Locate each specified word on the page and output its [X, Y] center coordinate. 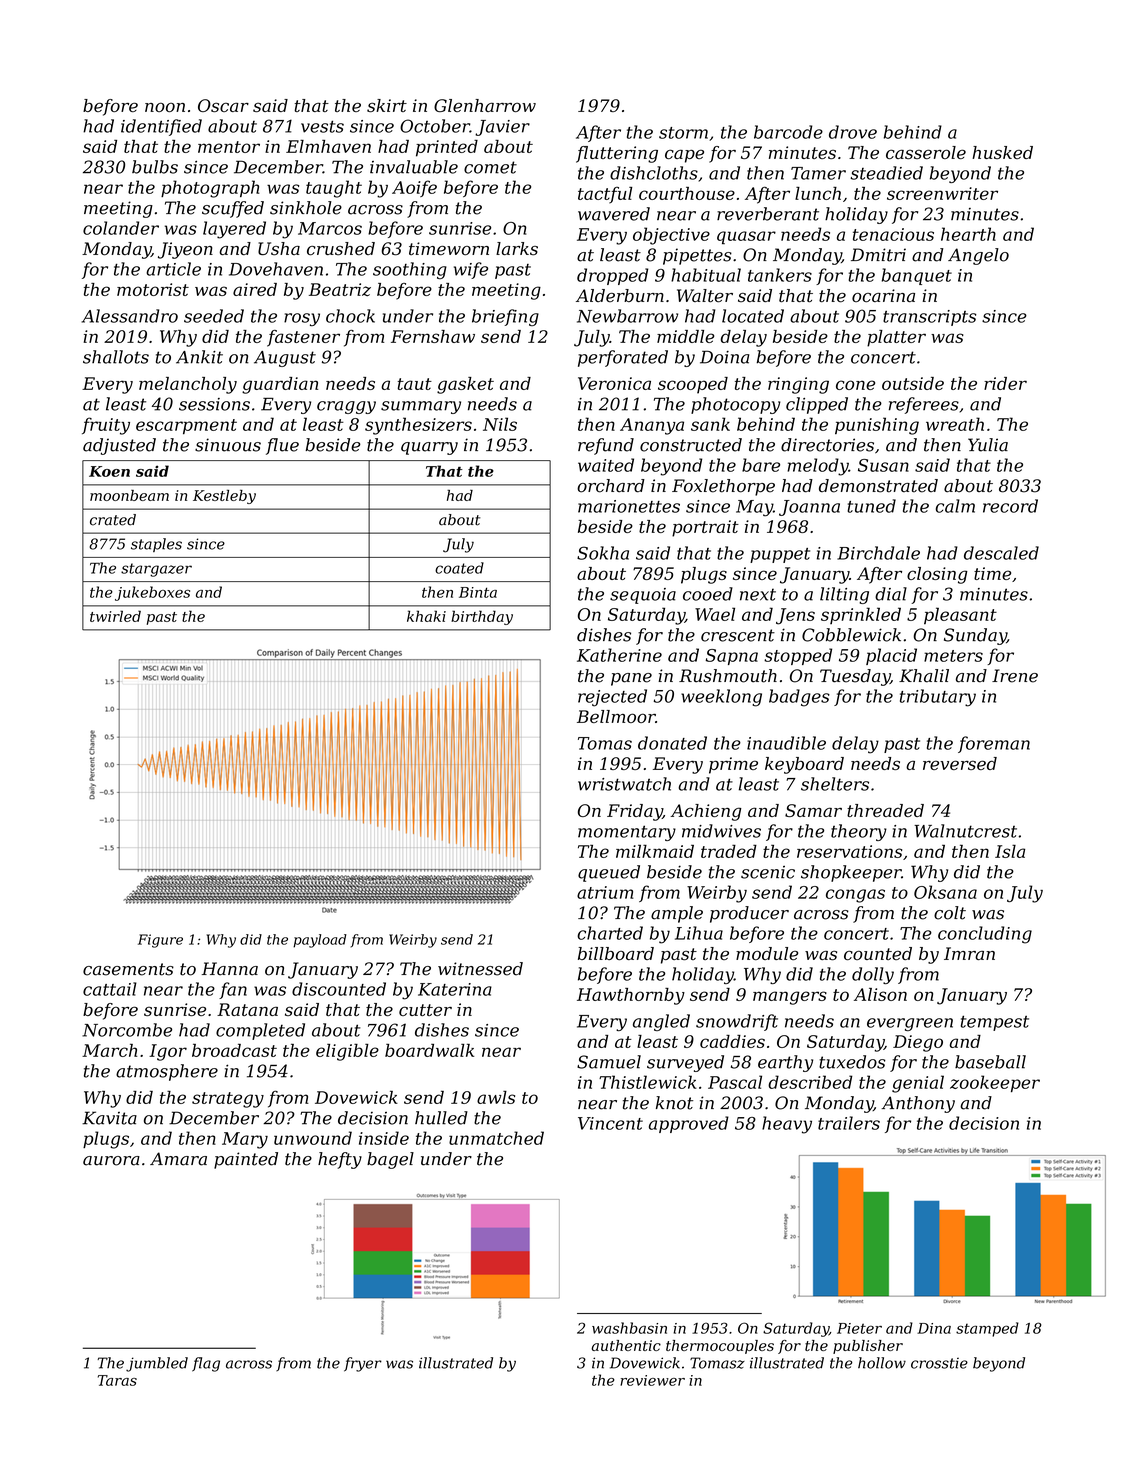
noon [165, 107]
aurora [111, 1161]
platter [896, 338]
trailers [849, 1123]
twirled [115, 616]
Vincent [610, 1123]
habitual [706, 275]
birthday [482, 617]
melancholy [188, 385]
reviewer [652, 1380]
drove [853, 132]
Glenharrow [485, 105]
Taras [117, 1380]
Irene [1015, 676]
